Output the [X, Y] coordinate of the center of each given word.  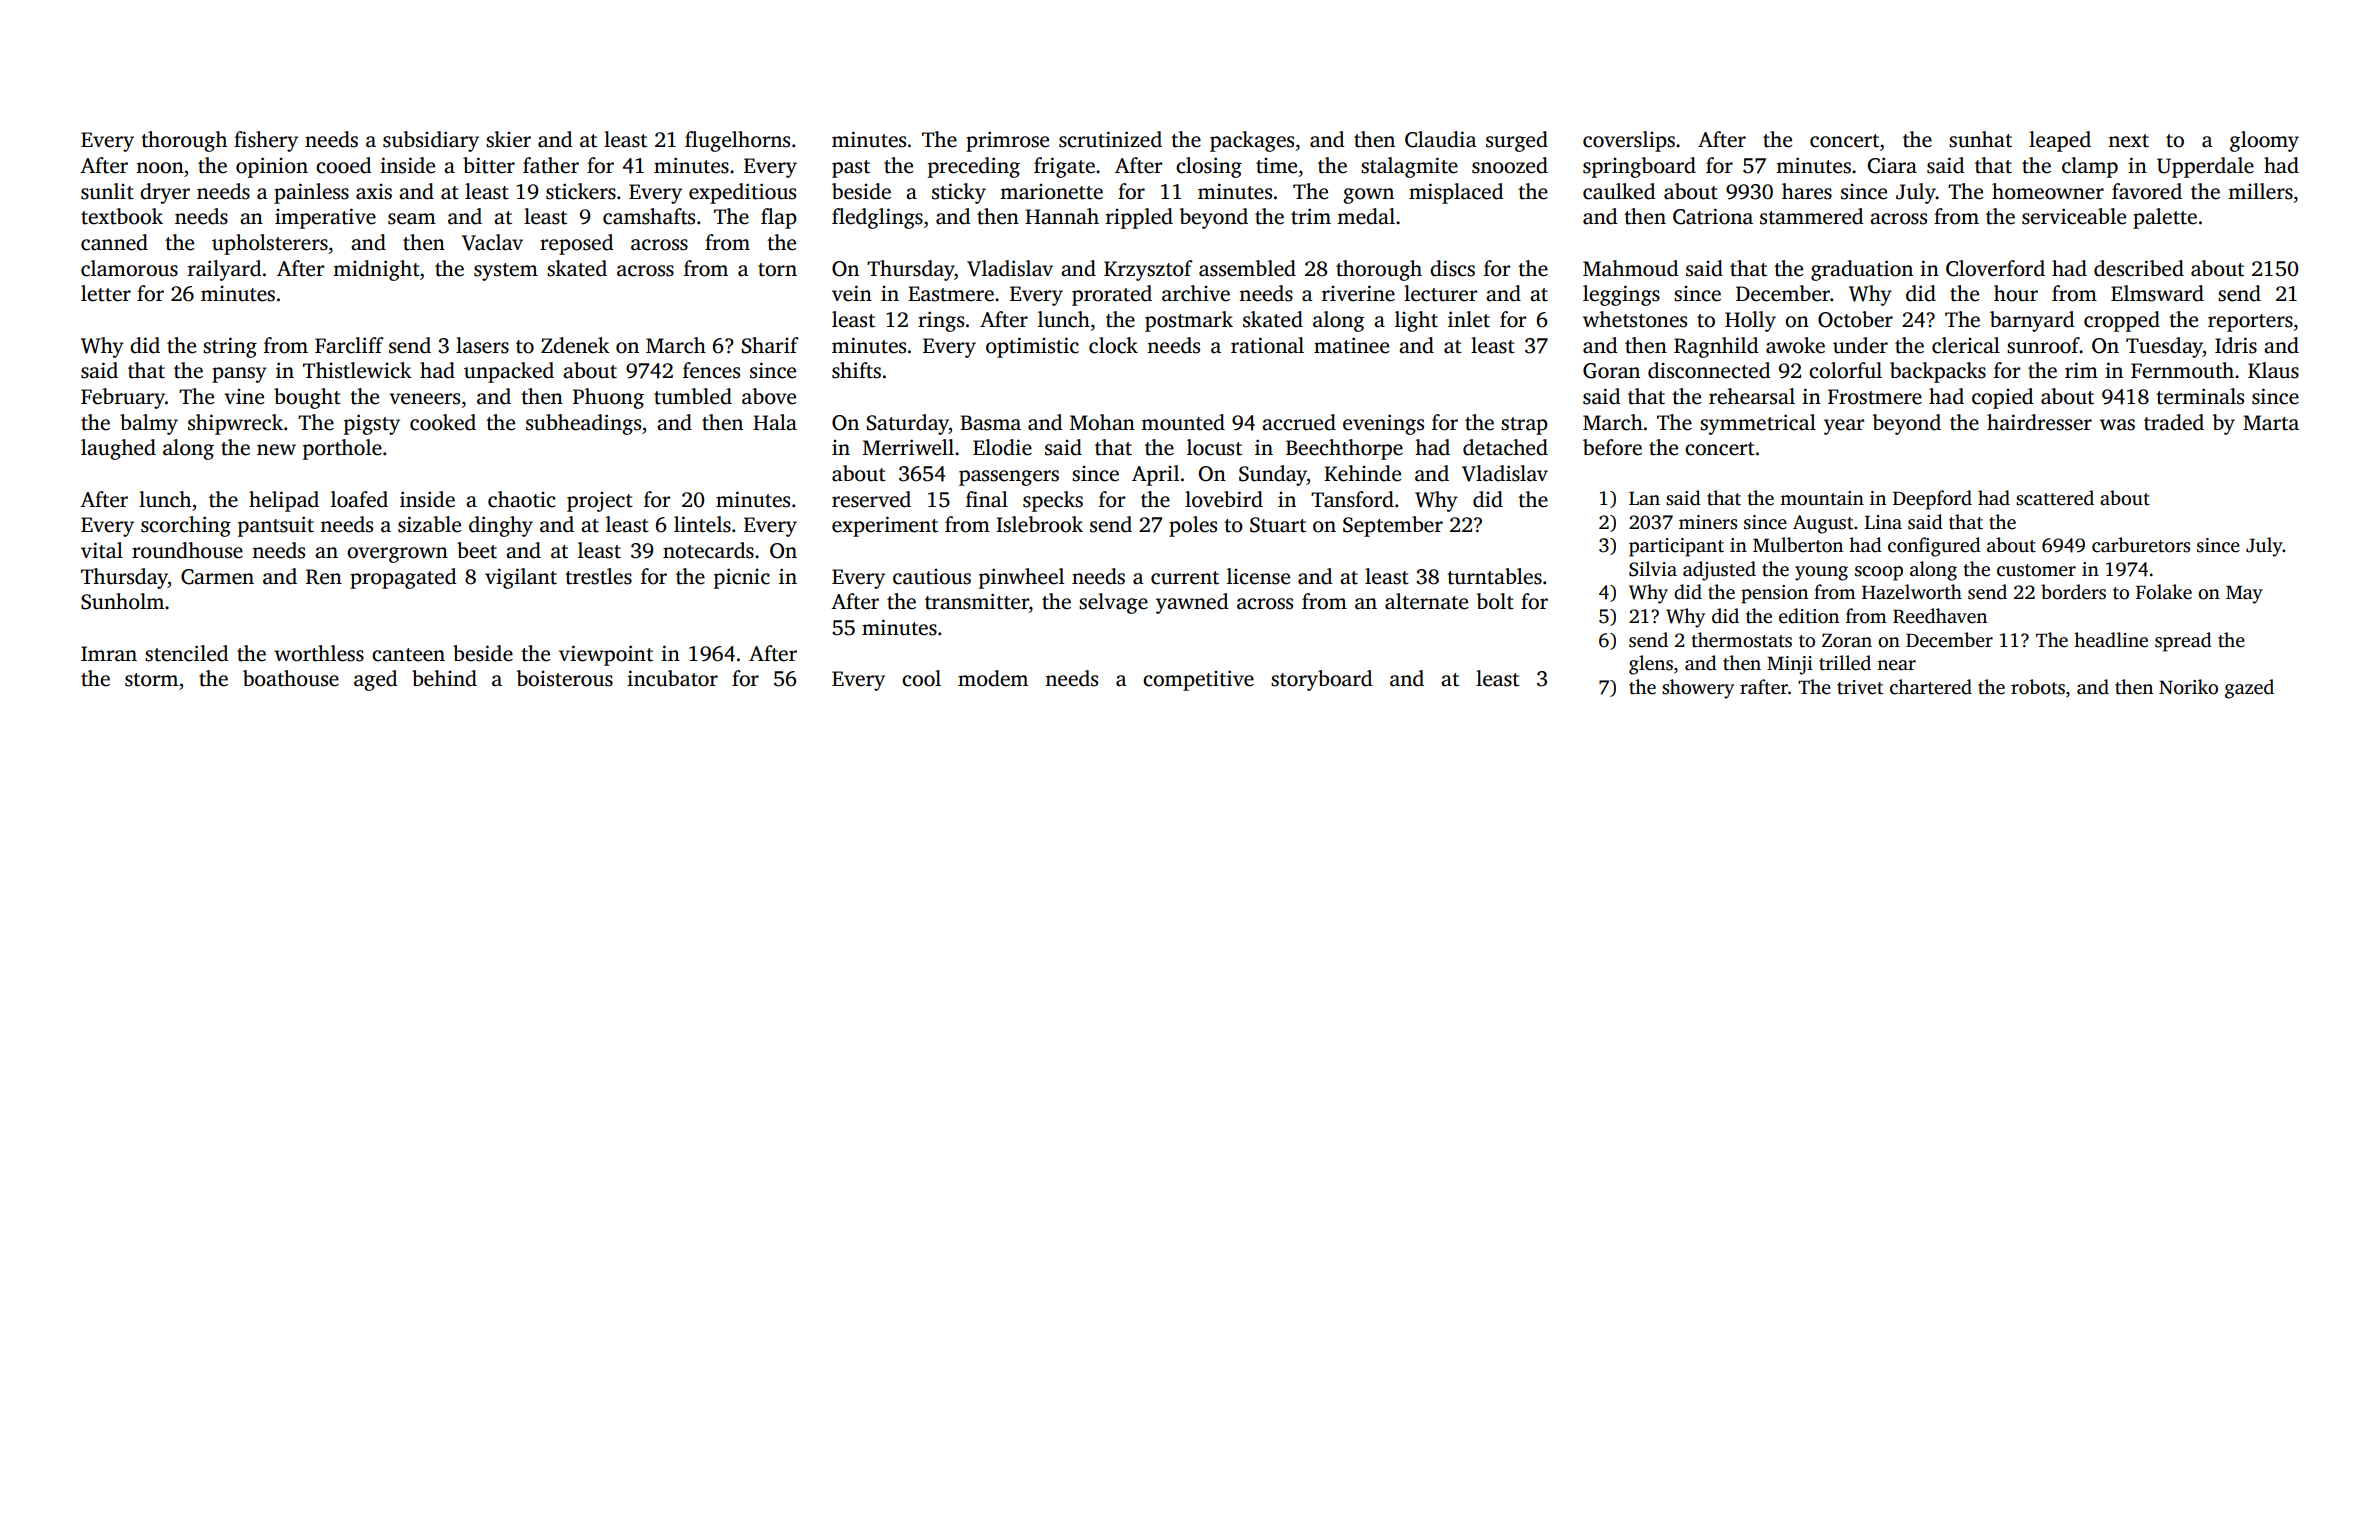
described [2139, 268]
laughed [118, 449]
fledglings [877, 218]
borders [2073, 592]
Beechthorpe [1344, 449]
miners [1708, 522]
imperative [325, 218]
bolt [1495, 601]
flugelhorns [737, 141]
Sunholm [122, 601]
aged [376, 680]
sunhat [1980, 139]
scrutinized [1110, 139]
